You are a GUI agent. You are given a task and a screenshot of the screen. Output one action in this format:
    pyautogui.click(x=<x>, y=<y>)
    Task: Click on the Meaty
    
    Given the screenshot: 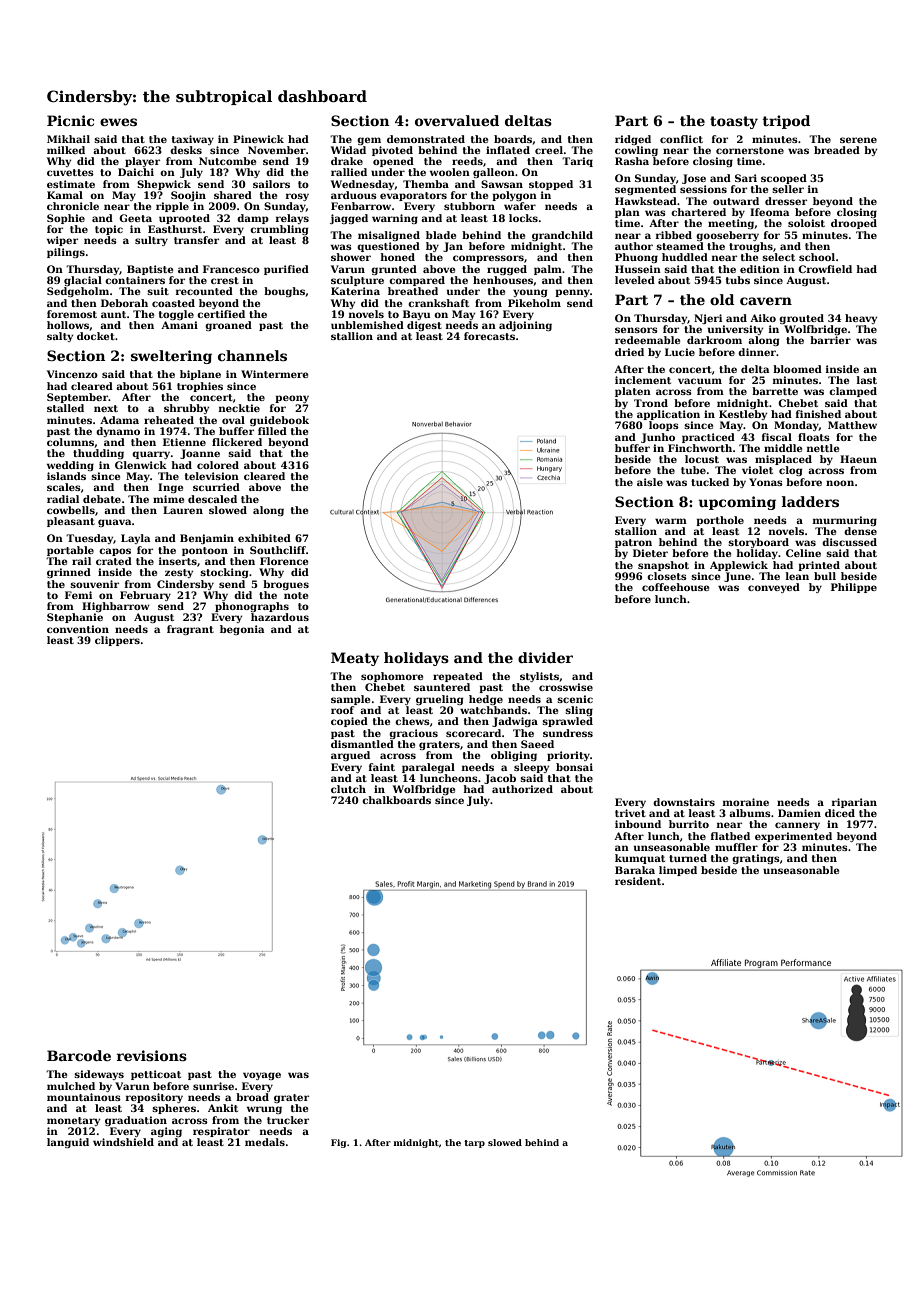 What is the action you would take?
    pyautogui.click(x=355, y=659)
